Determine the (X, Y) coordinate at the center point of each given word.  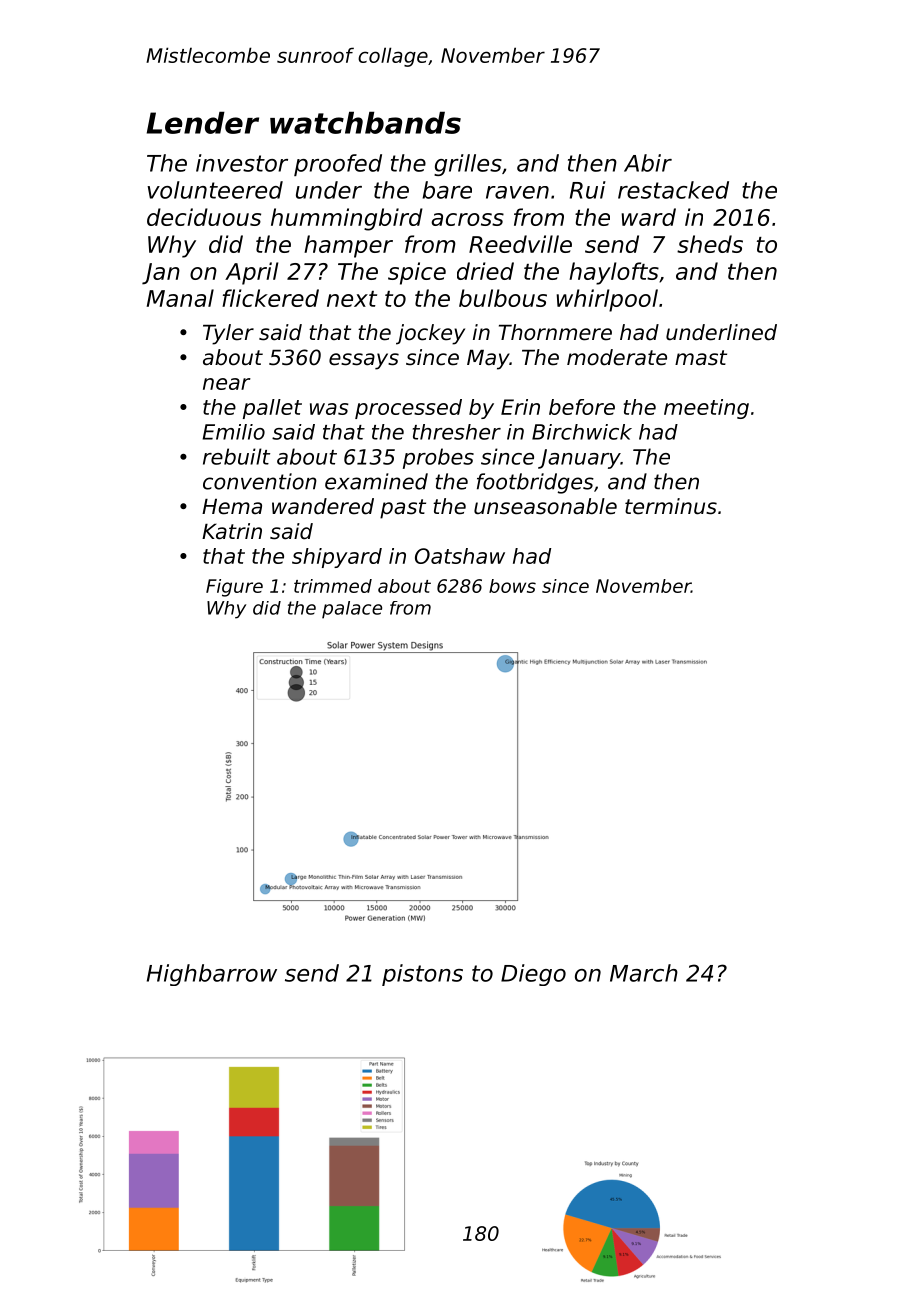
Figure (234, 588)
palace (352, 610)
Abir (648, 163)
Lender (203, 122)
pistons (422, 975)
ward (648, 217)
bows (512, 586)
